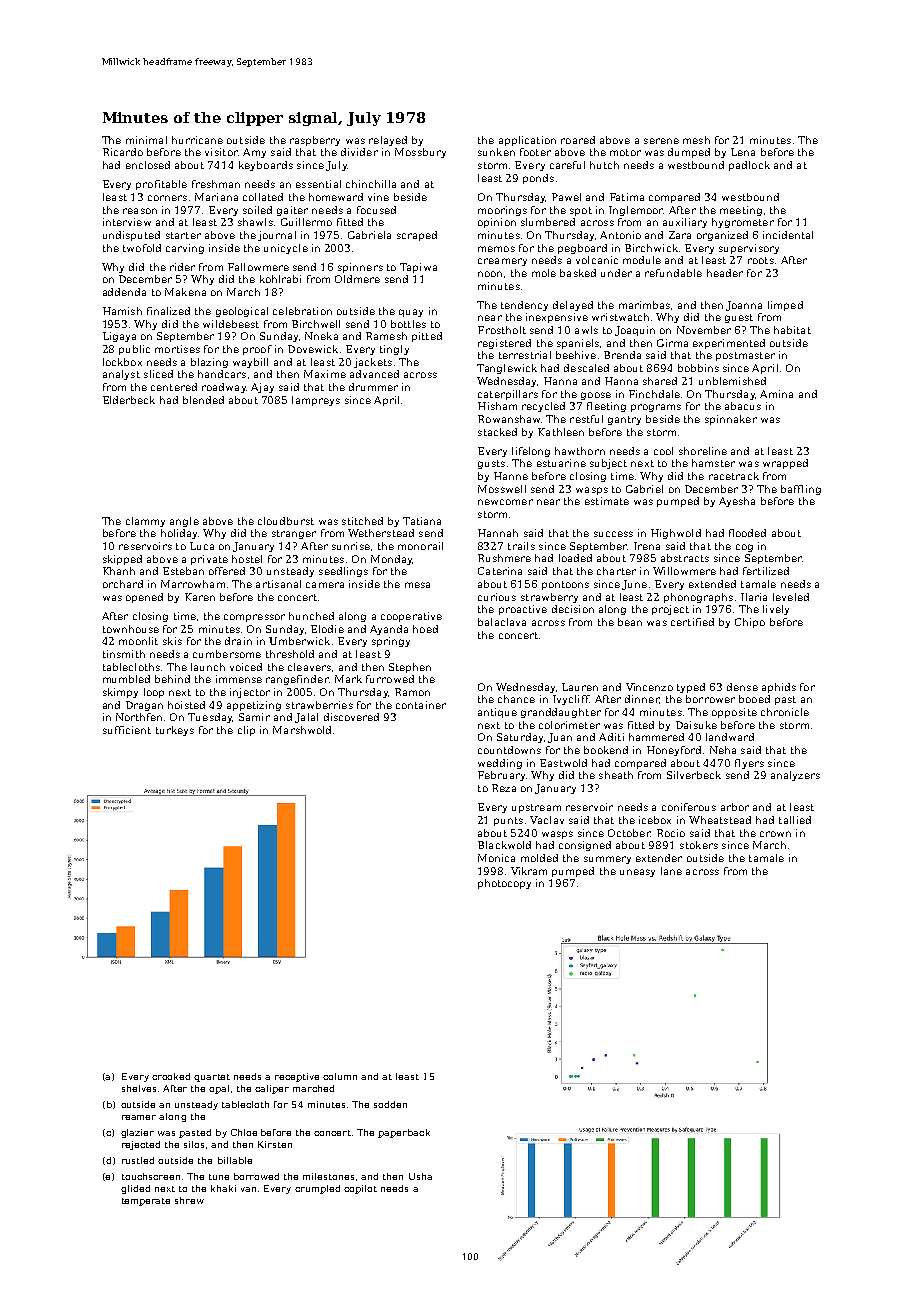 Image resolution: width=924 pixels, height=1308 pixels. Describe the element at coordinates (735, 807) in the screenshot. I see `arbor` at that location.
